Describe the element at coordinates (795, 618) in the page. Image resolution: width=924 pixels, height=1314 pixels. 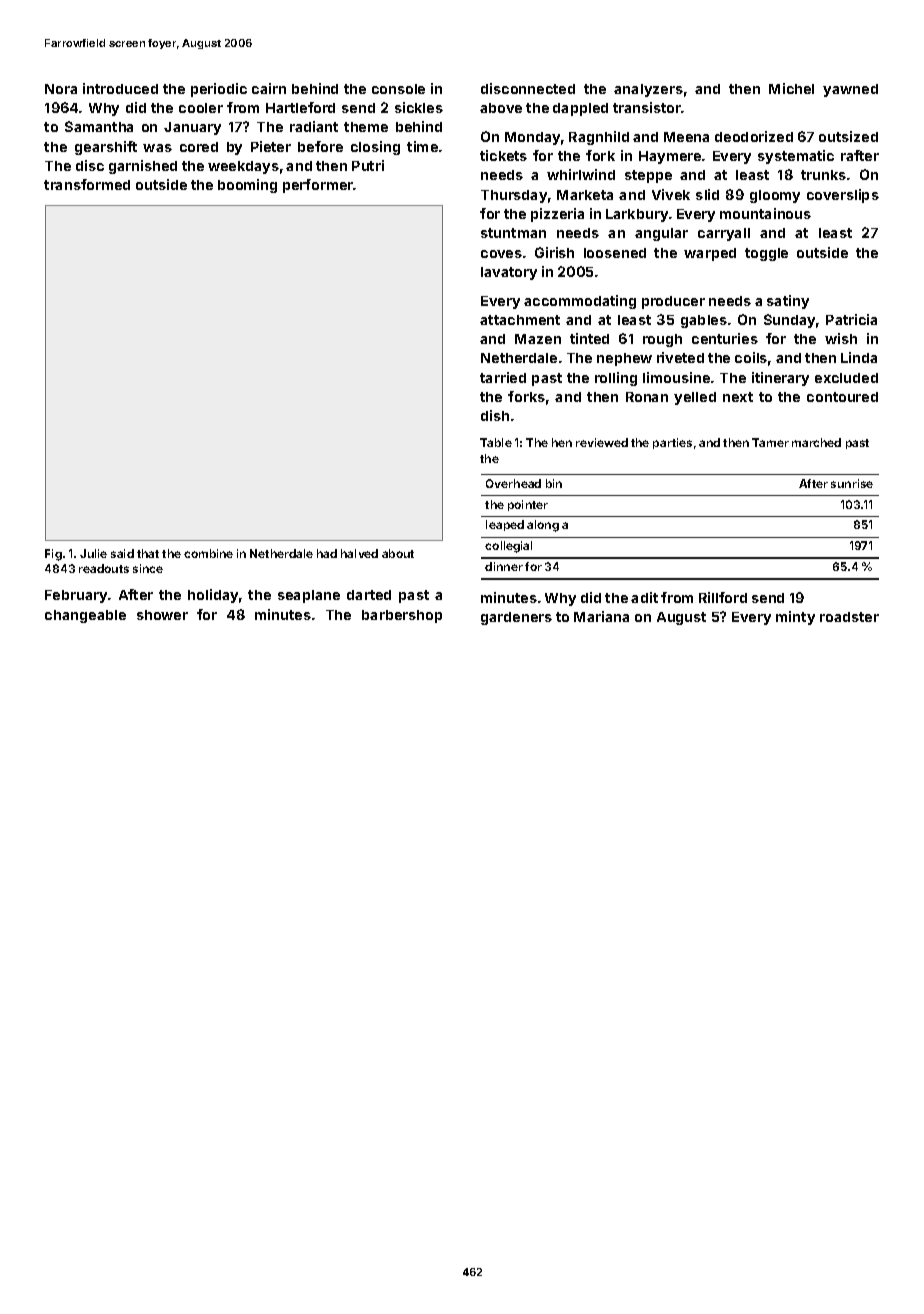
I see `minty` at that location.
